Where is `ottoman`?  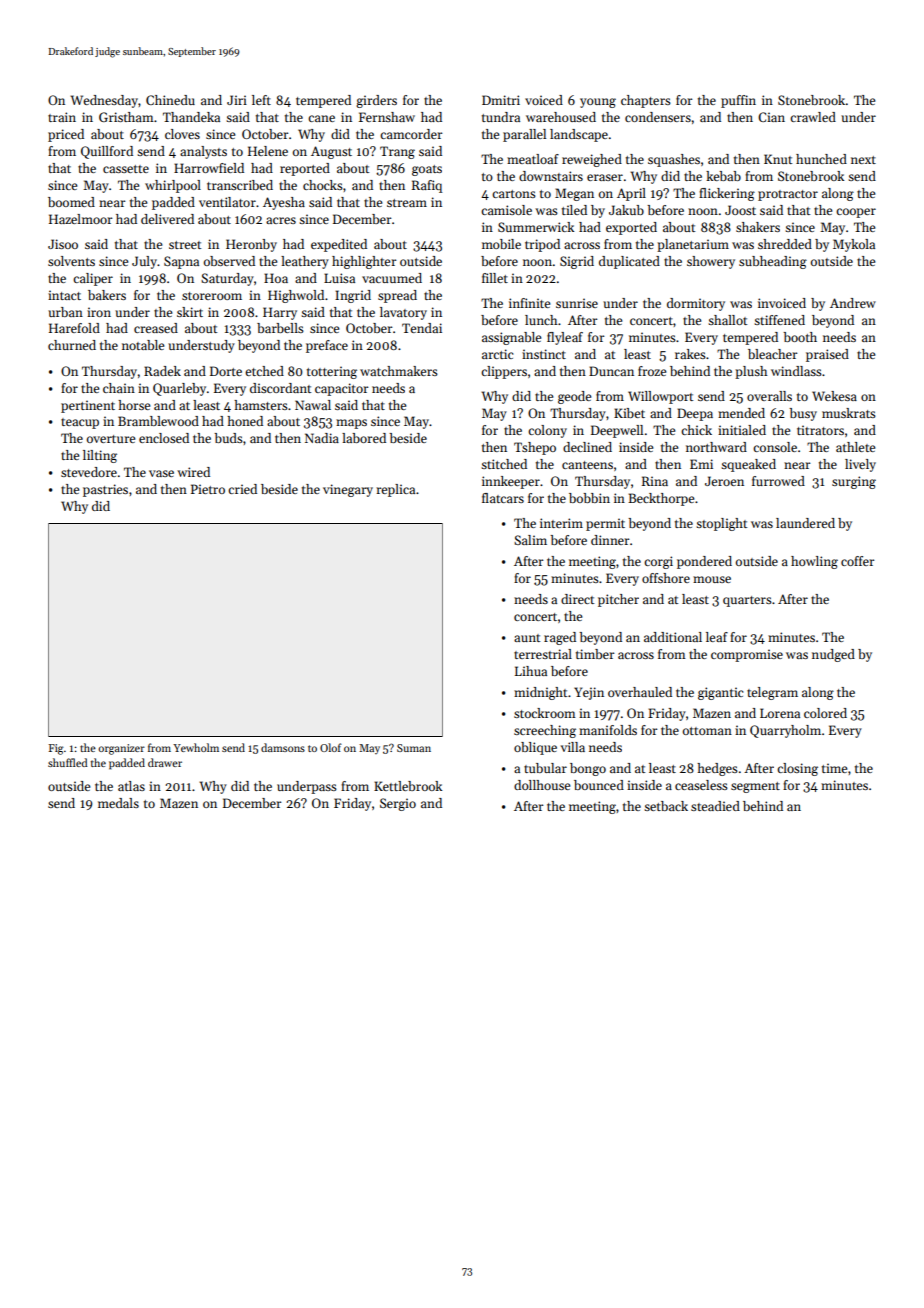 ottoman is located at coordinates (707, 731).
